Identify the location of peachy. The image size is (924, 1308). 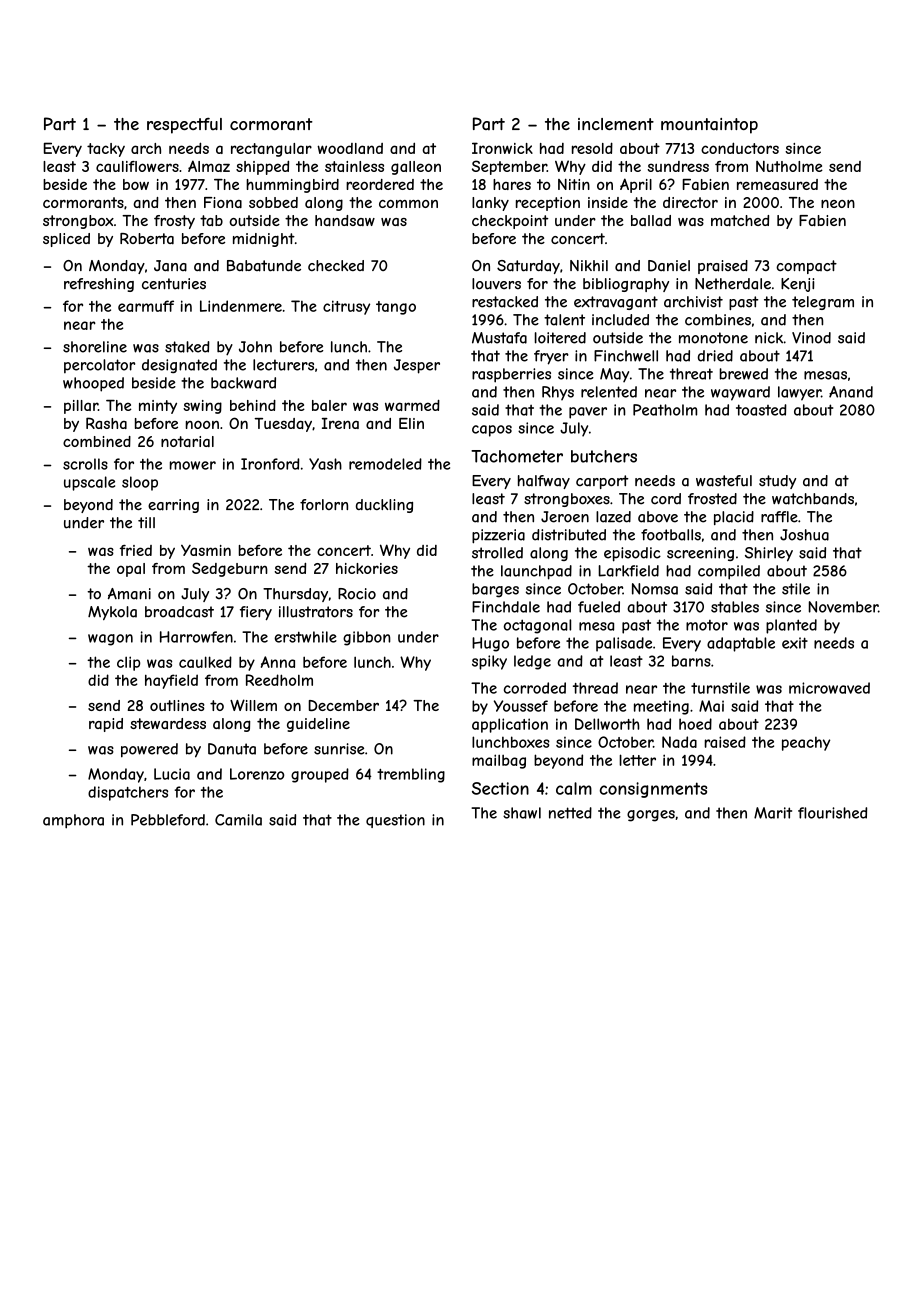
(806, 743).
